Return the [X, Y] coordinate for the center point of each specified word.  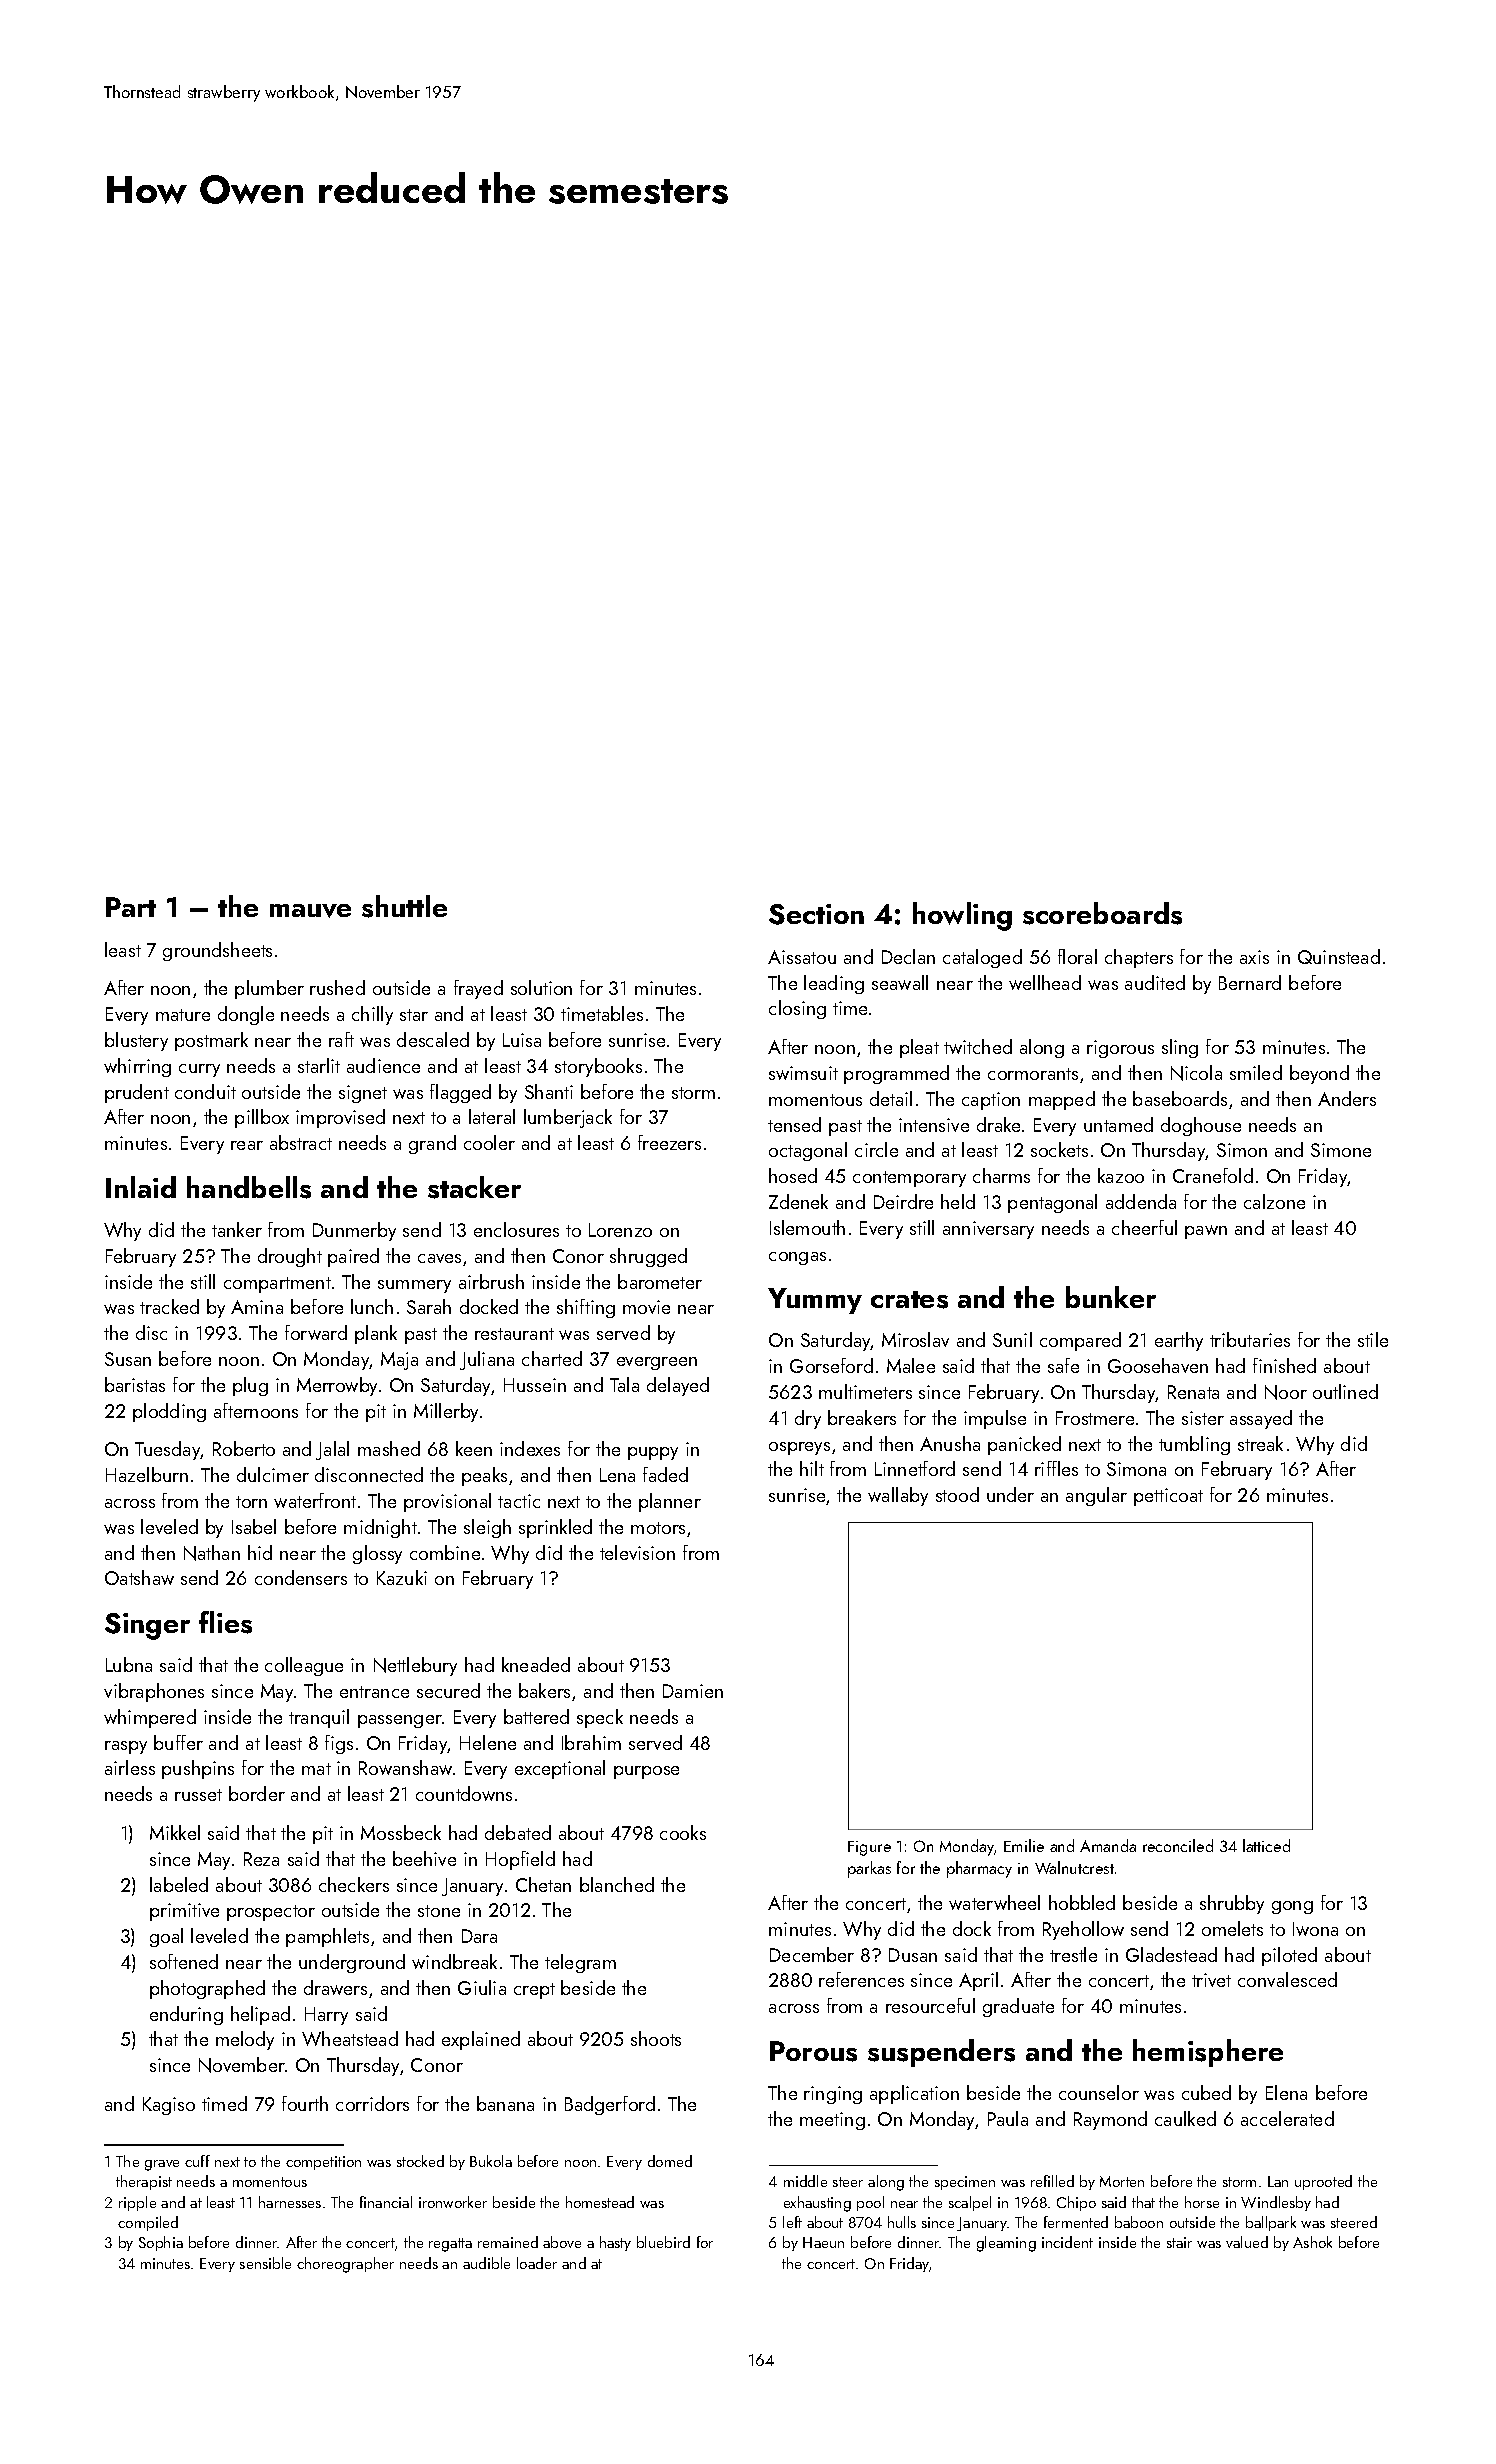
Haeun [823, 2242]
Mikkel [175, 1832]
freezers [669, 1142]
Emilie [1024, 1845]
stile [1373, 1339]
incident [1067, 2242]
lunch [372, 1306]
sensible [265, 2263]
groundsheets [217, 951]
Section [816, 914]
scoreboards [1102, 913]
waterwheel [994, 1902]
